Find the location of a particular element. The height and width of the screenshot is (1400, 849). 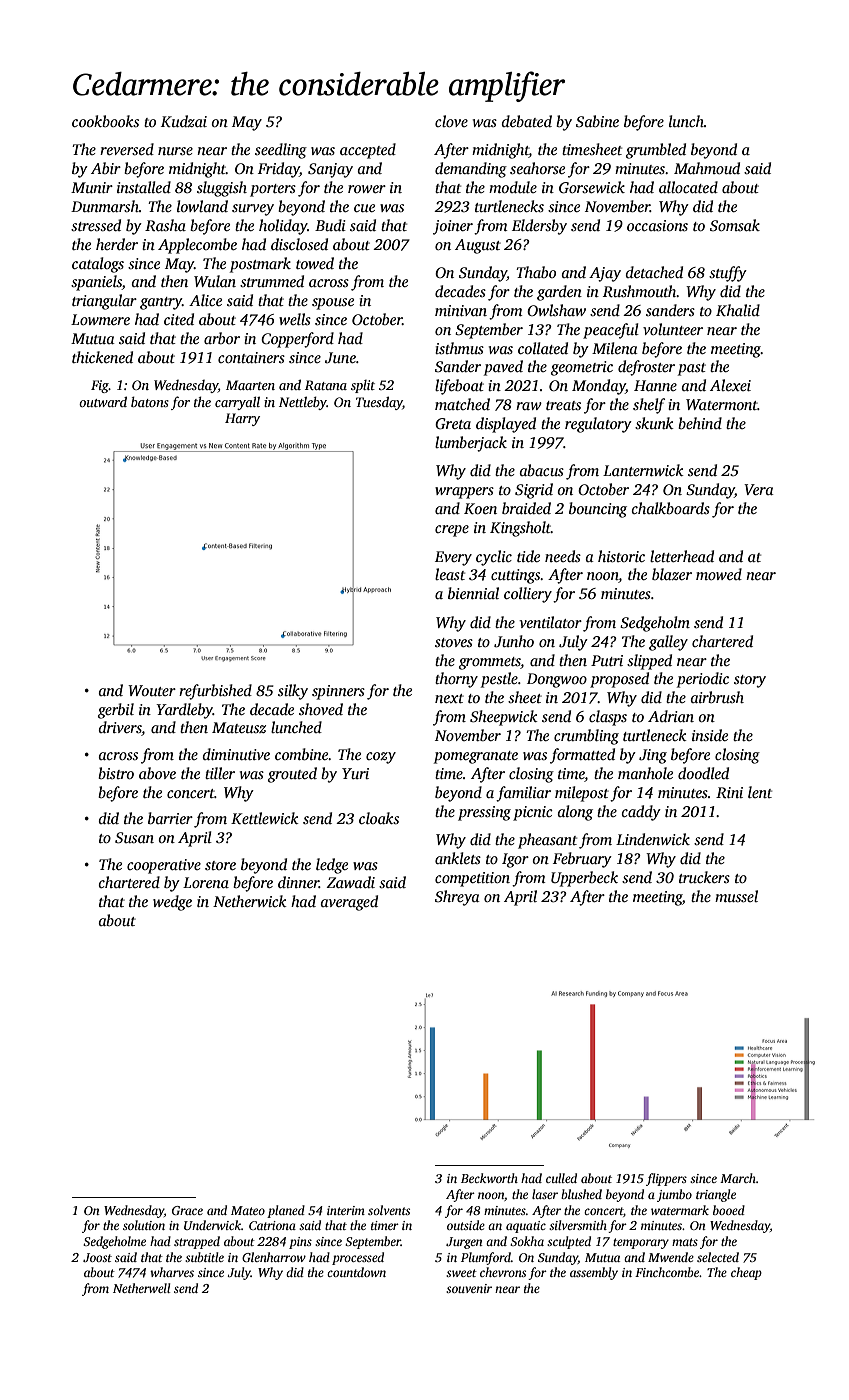

Applecombe is located at coordinates (197, 246).
